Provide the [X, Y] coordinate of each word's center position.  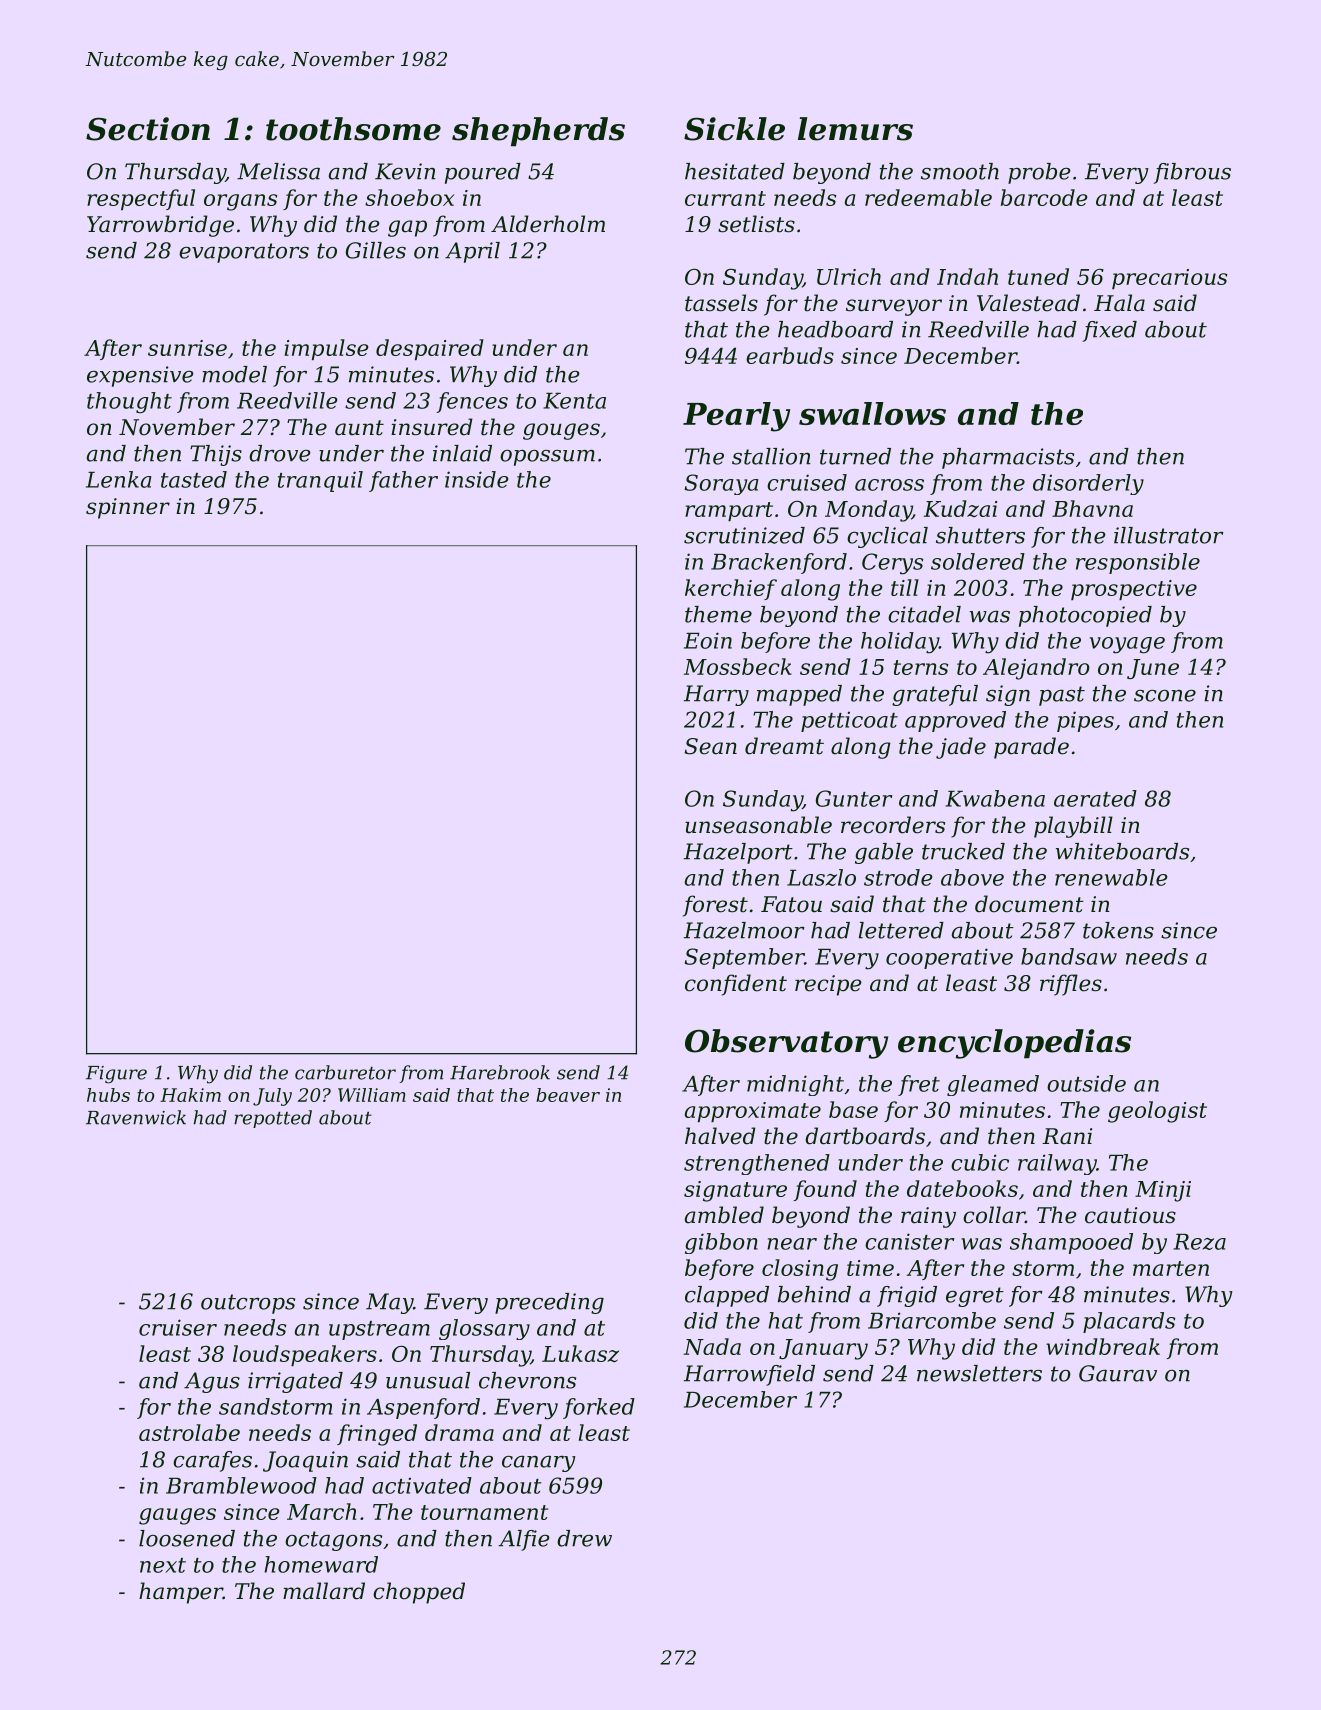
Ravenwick [136, 1117]
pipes [1085, 721]
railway [1057, 1164]
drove [280, 453]
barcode [1044, 197]
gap [407, 228]
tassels [721, 303]
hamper [181, 1593]
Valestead [1028, 303]
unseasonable [758, 825]
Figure [116, 1075]
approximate [753, 1112]
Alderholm [548, 224]
